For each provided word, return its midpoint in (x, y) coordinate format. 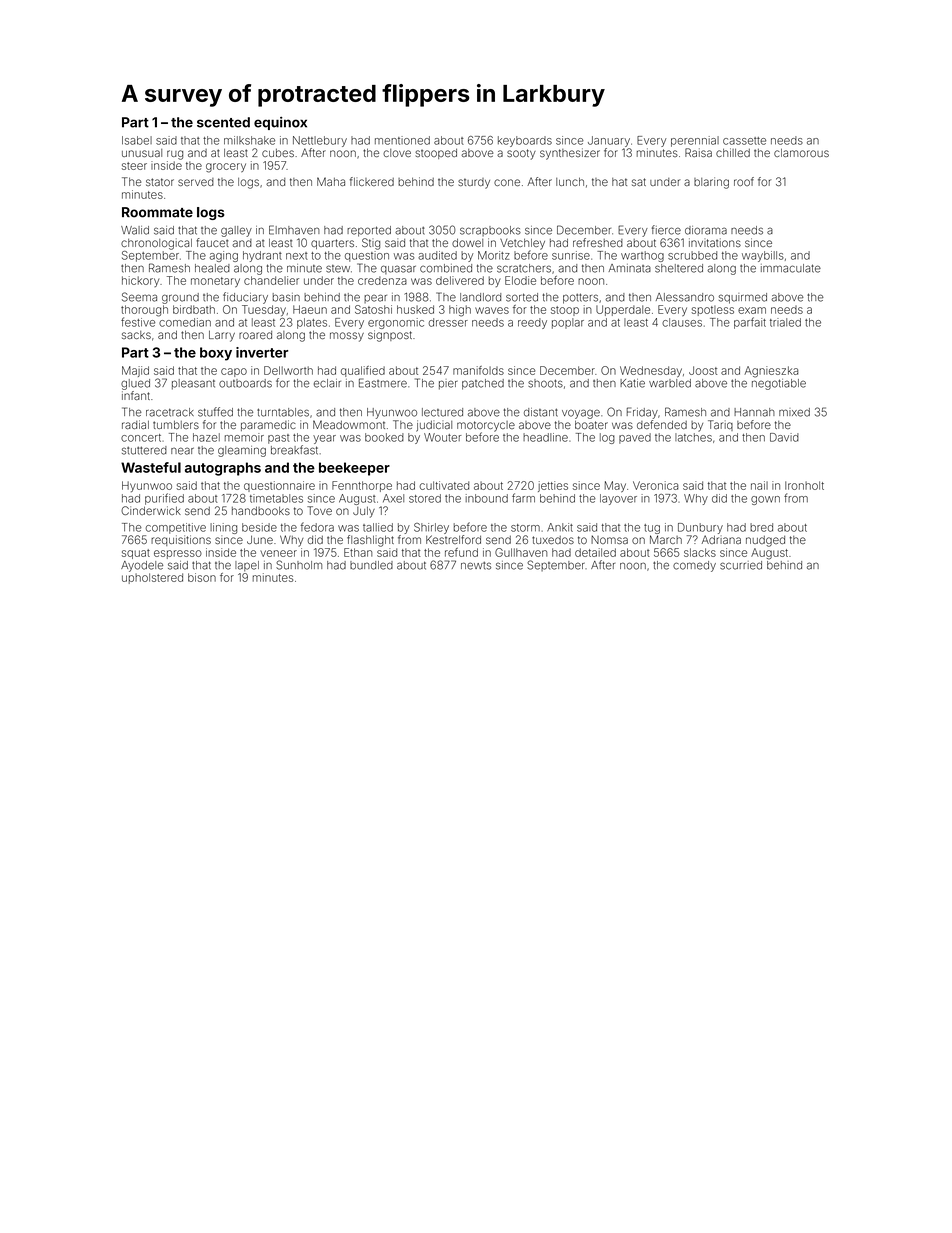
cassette (744, 141)
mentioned (402, 140)
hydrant (262, 256)
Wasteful (151, 467)
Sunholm (299, 565)
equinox (280, 123)
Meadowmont (349, 424)
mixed (794, 412)
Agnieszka (771, 372)
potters (580, 298)
